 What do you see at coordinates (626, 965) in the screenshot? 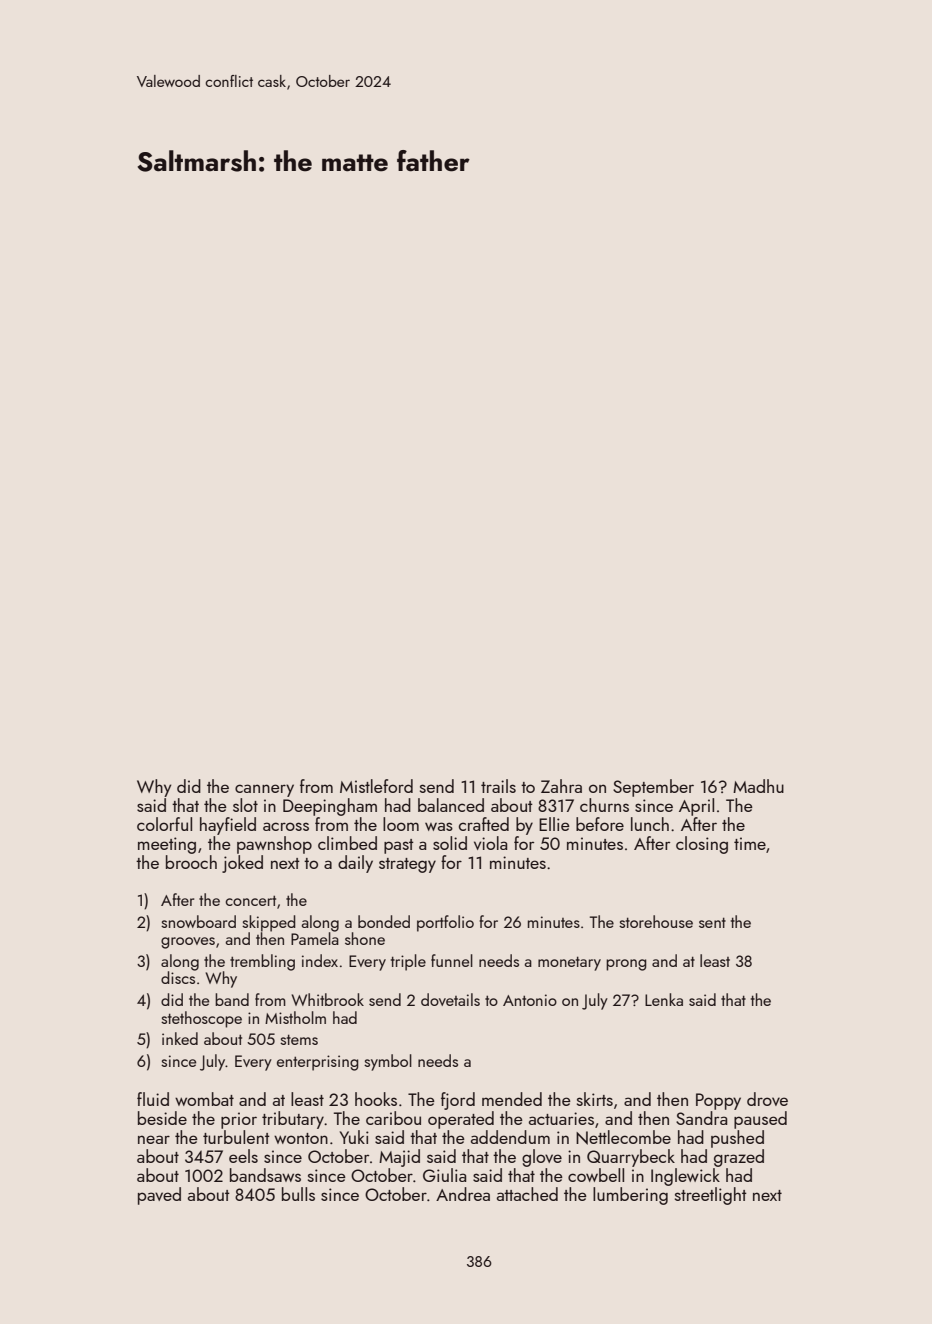
I see `prong` at bounding box center [626, 965].
